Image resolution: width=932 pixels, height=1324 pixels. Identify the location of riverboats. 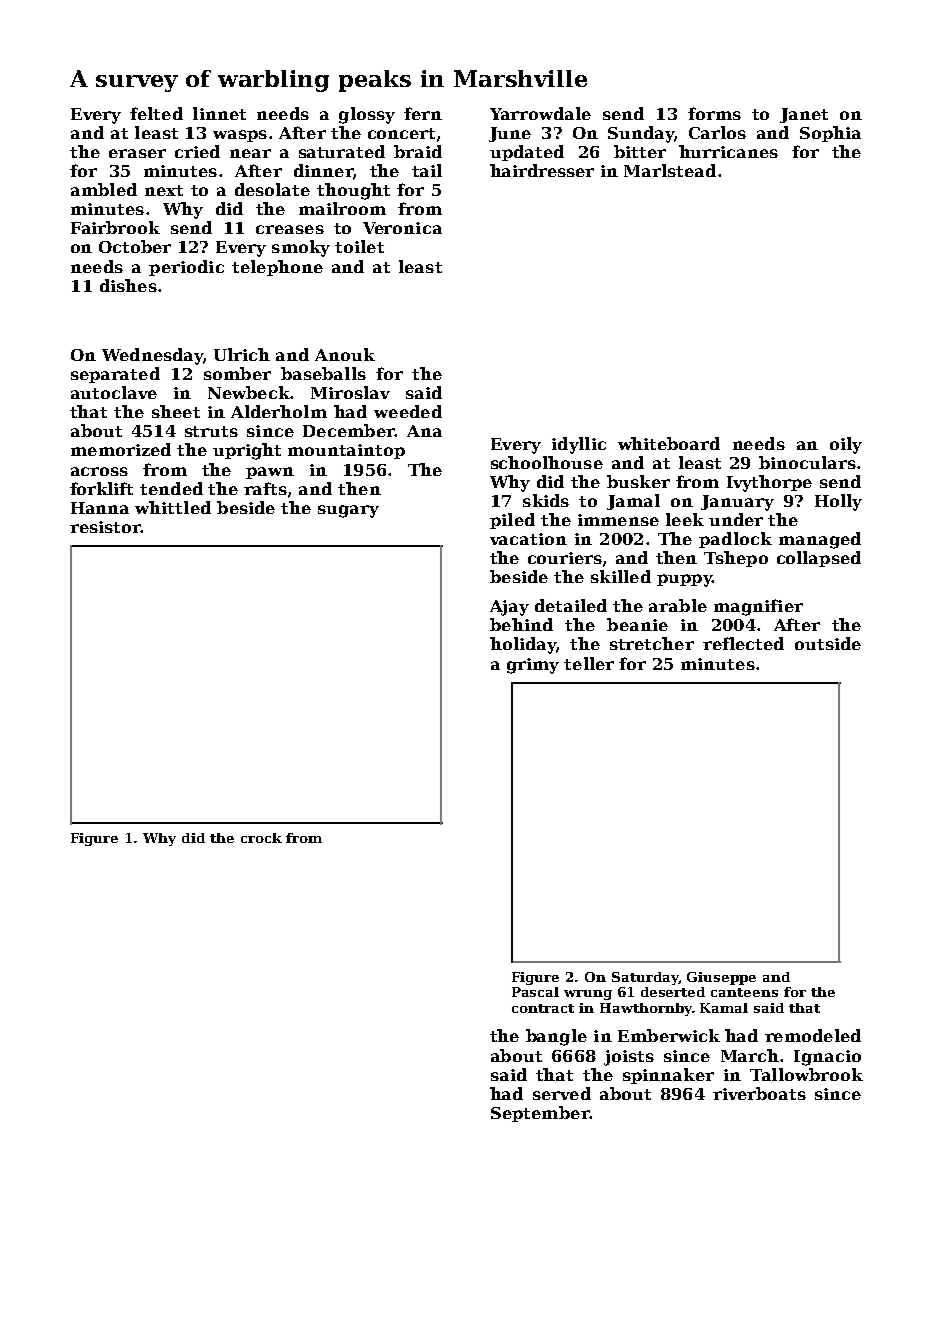
(759, 1093).
